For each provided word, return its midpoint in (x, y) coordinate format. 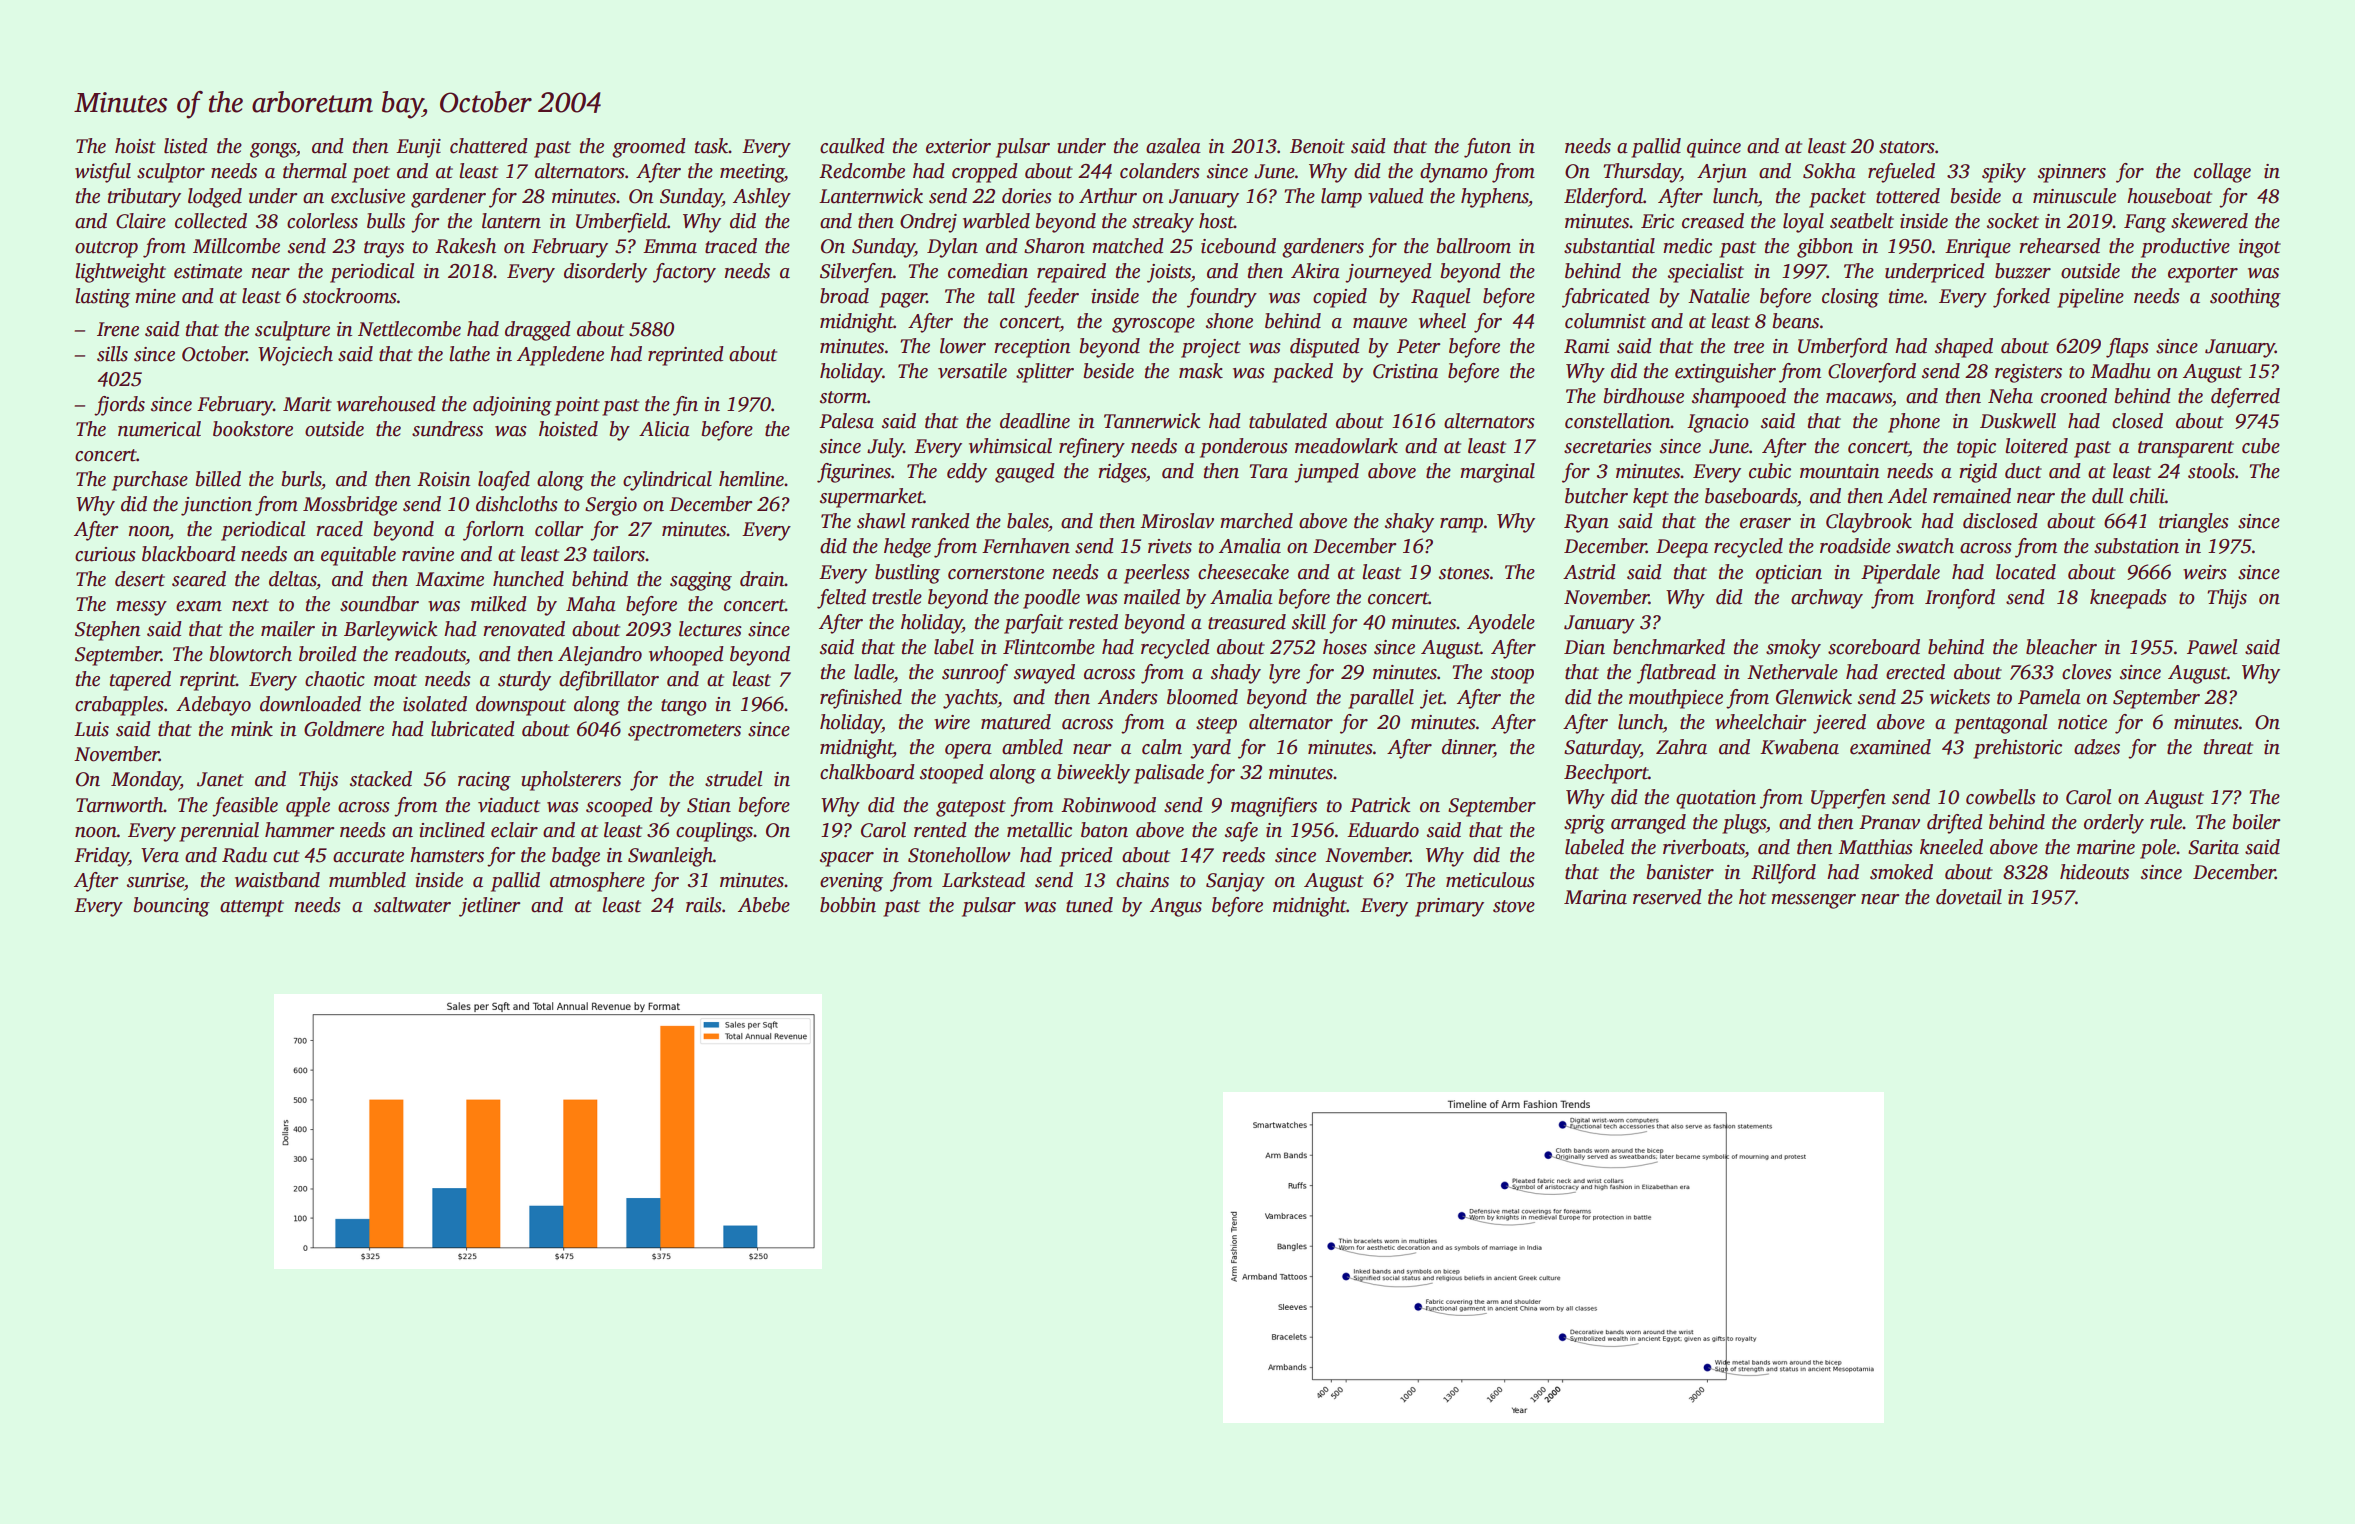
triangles (2194, 523)
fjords (119, 406)
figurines (854, 473)
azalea (1173, 146)
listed (186, 146)
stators (1907, 147)
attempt (252, 908)
